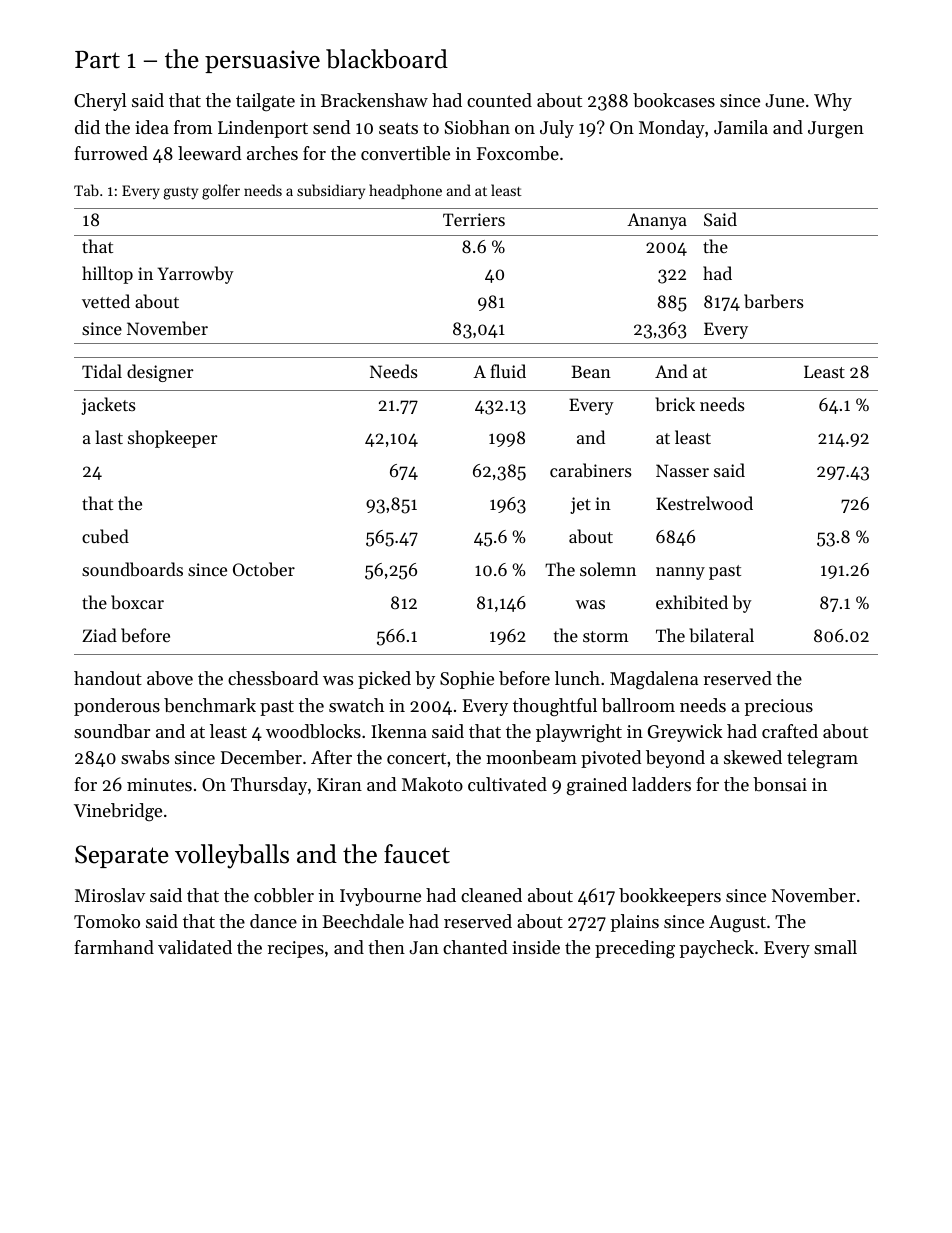 This screenshot has width=952, height=1233. Describe the element at coordinates (387, 59) in the screenshot. I see `blackboard` at that location.
